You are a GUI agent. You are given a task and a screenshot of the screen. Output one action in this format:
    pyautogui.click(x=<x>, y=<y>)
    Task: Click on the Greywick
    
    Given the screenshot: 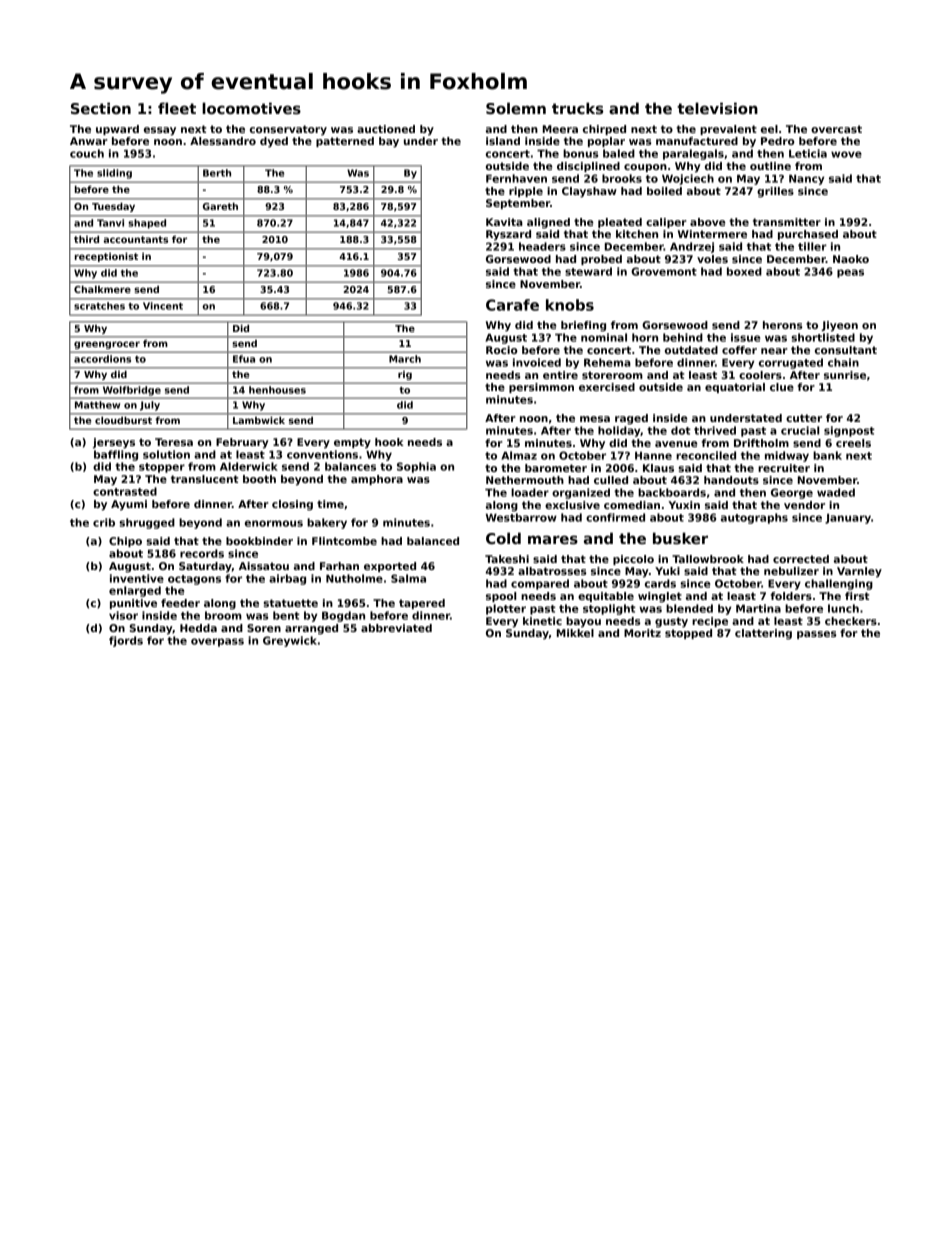 What is the action you would take?
    pyautogui.click(x=290, y=641)
